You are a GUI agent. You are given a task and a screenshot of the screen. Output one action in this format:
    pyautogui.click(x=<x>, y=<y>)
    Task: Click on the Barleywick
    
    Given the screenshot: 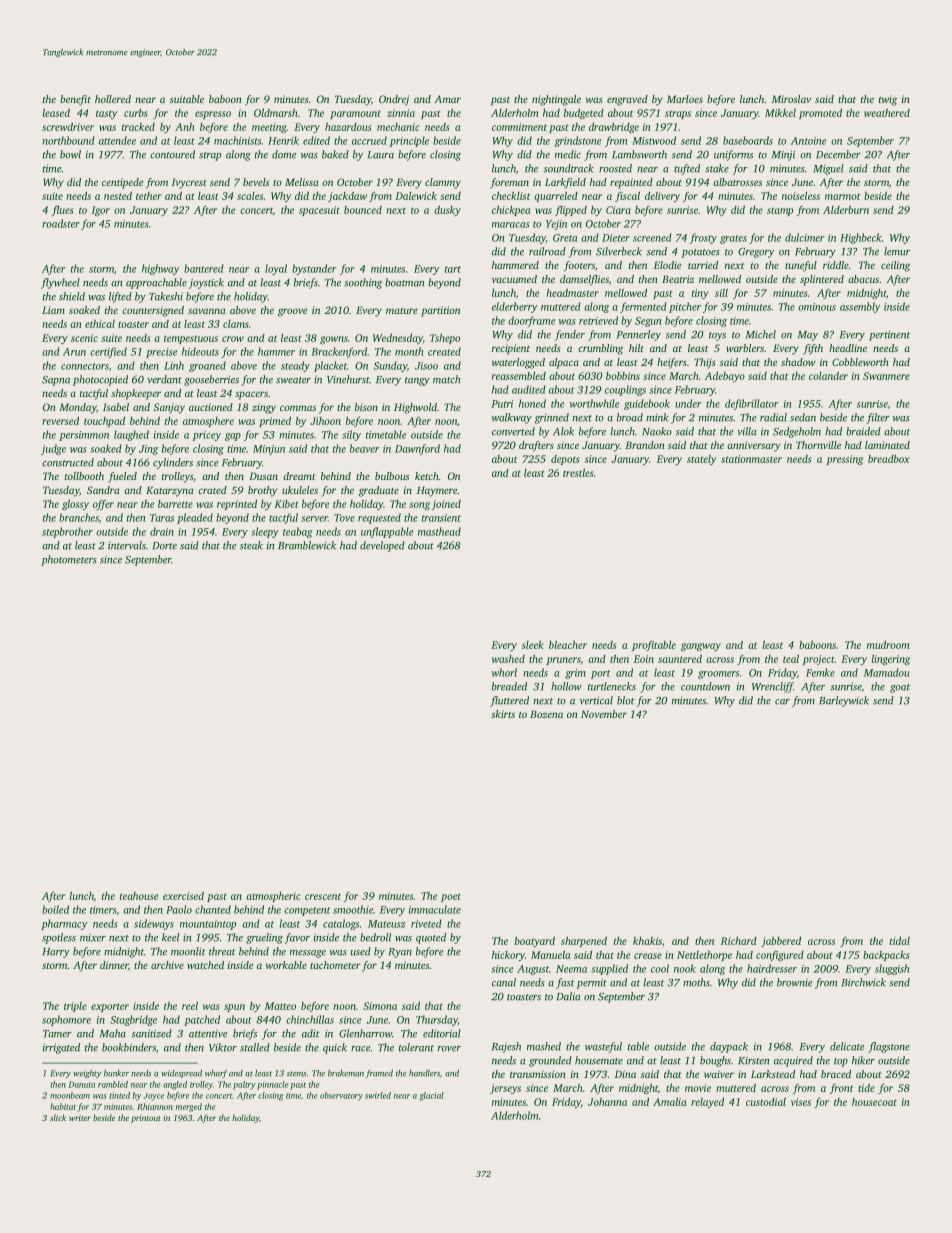 What is the action you would take?
    pyautogui.click(x=844, y=701)
